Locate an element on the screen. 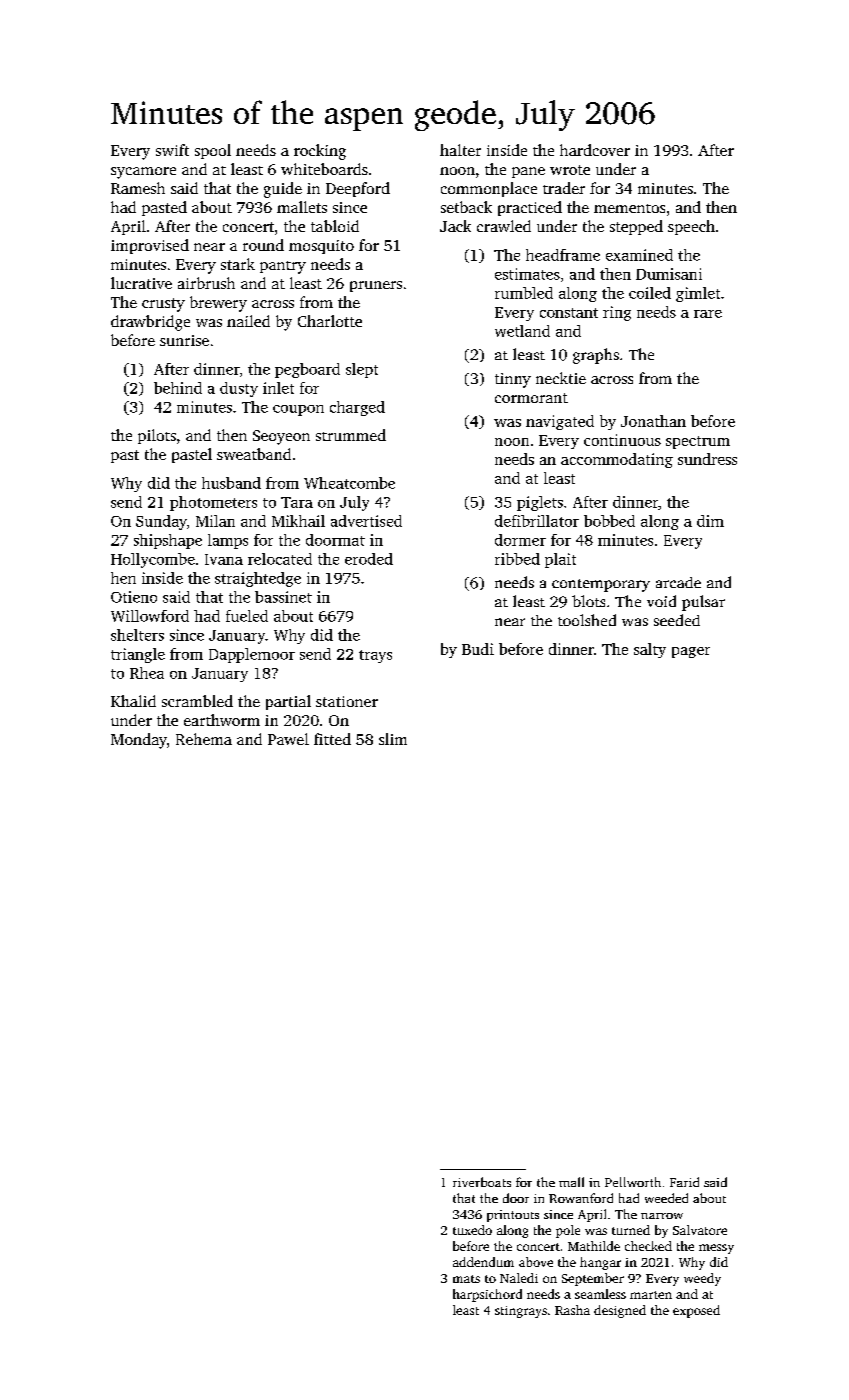 Image resolution: width=849 pixels, height=1400 pixels. speech is located at coordinates (691, 227).
